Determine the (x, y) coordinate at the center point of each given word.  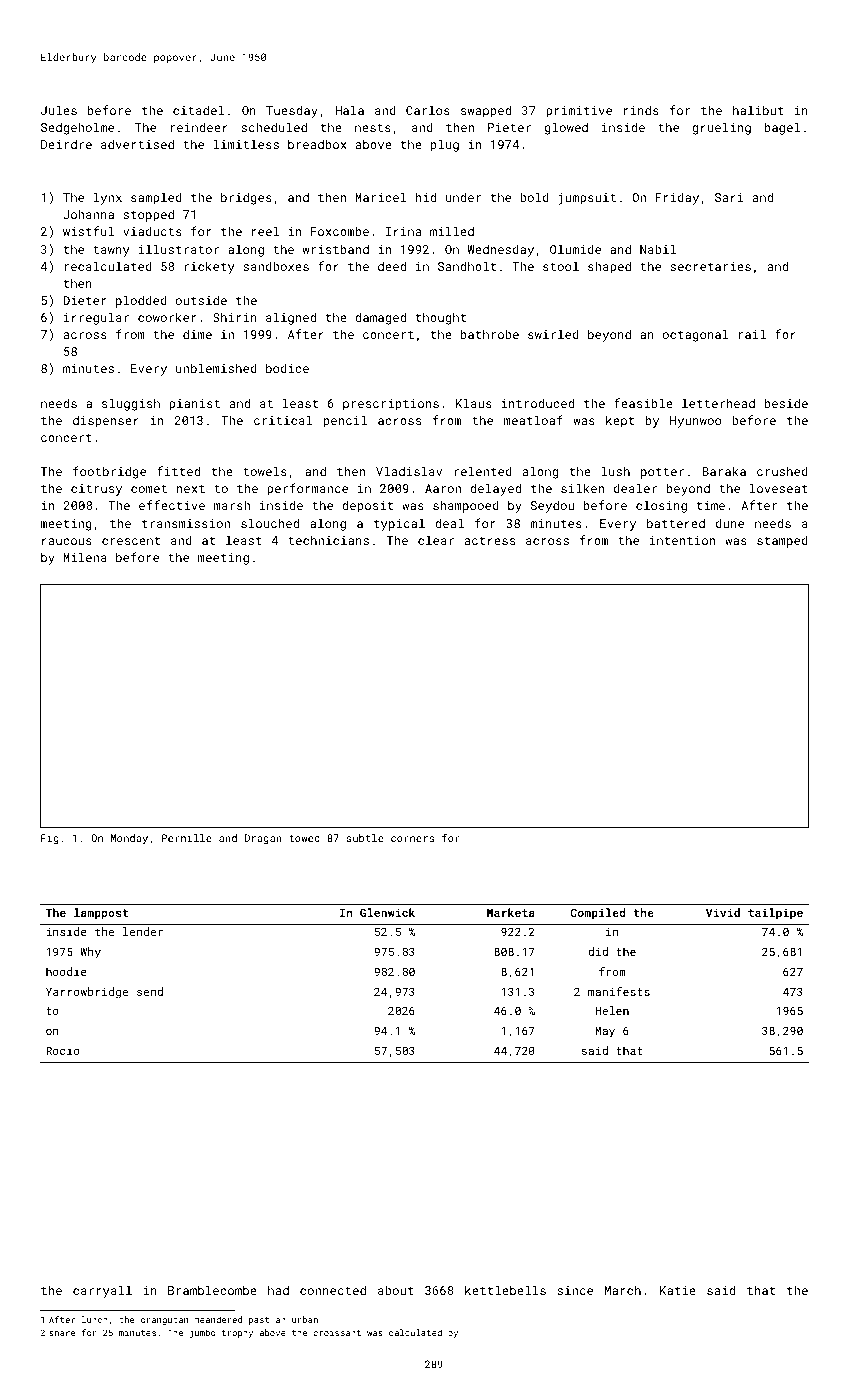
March (623, 1290)
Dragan (263, 839)
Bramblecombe (212, 1290)
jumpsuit (587, 199)
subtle (365, 838)
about (396, 1290)
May (605, 1032)
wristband (336, 249)
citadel (199, 110)
